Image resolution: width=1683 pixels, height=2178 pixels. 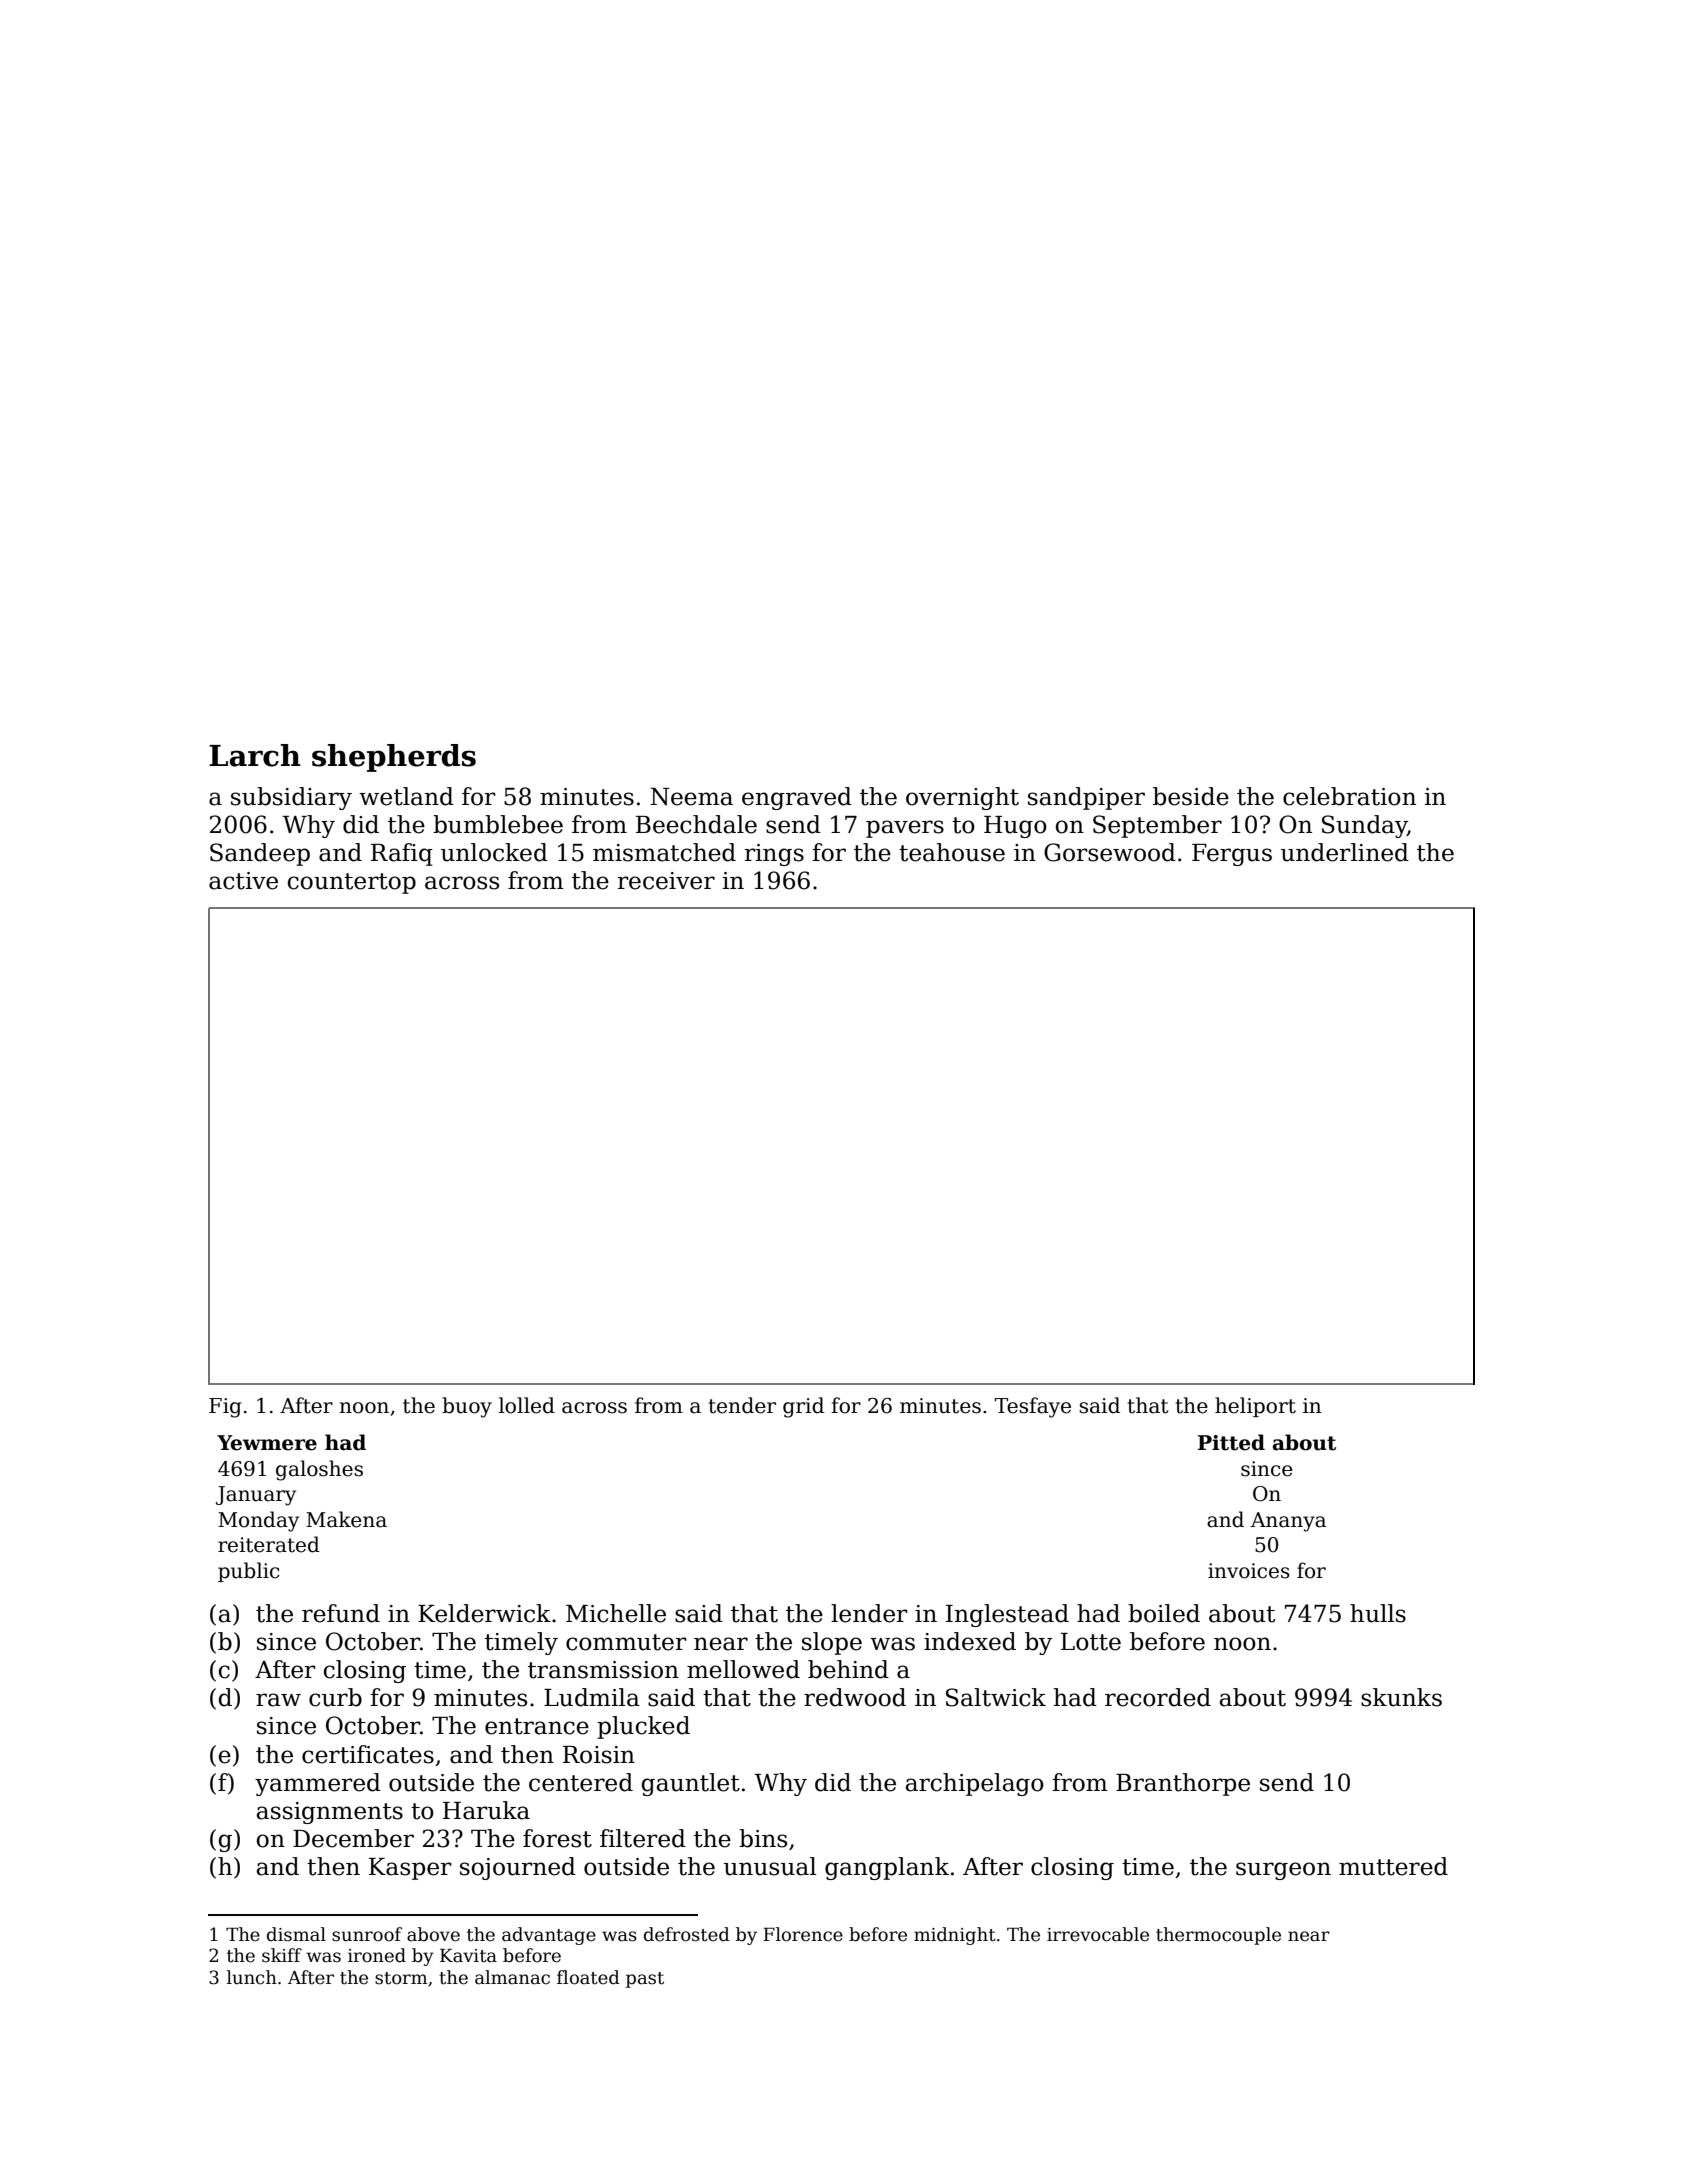 I want to click on past, so click(x=645, y=1980).
